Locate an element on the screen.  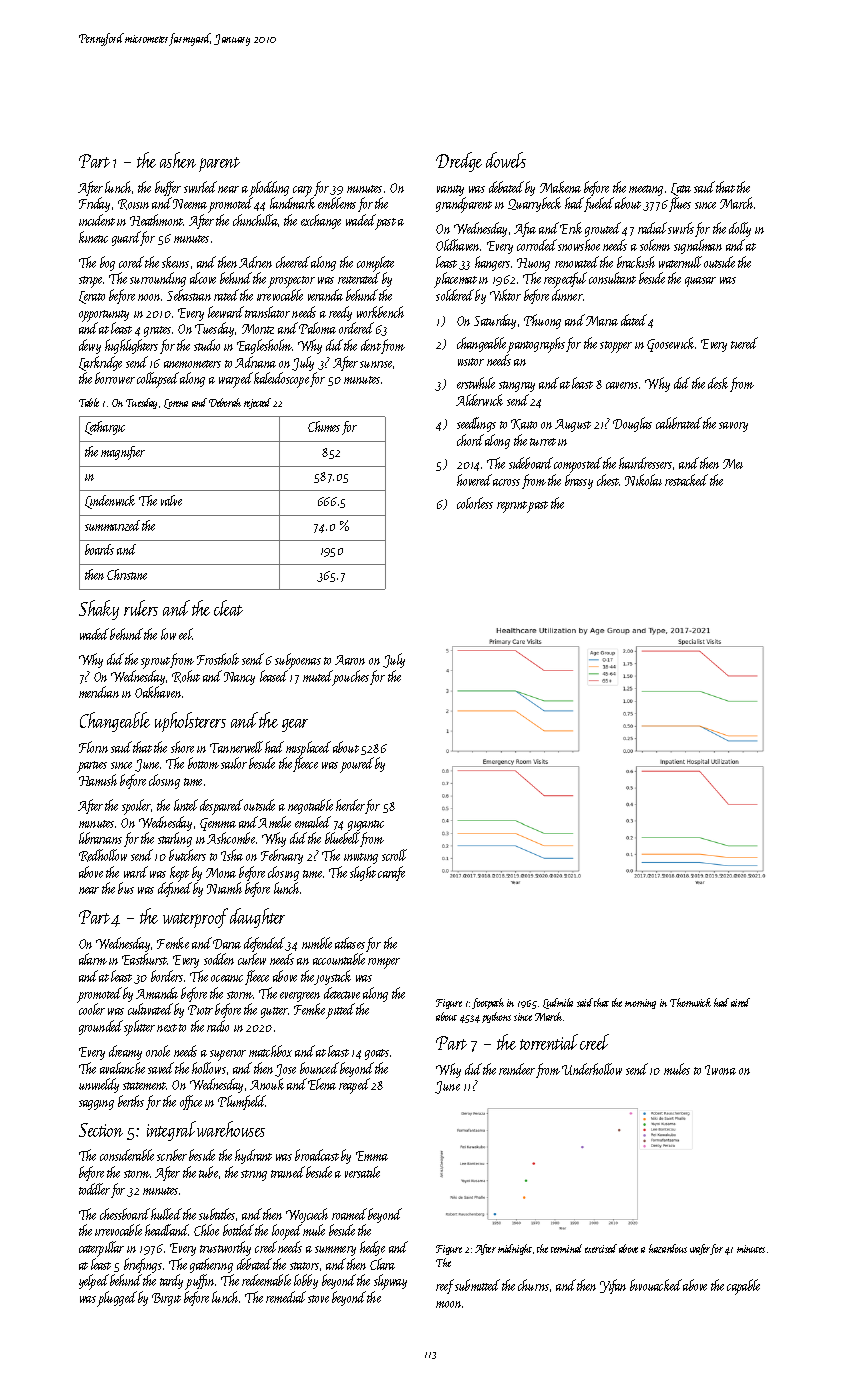
goats is located at coordinates (377, 1054).
